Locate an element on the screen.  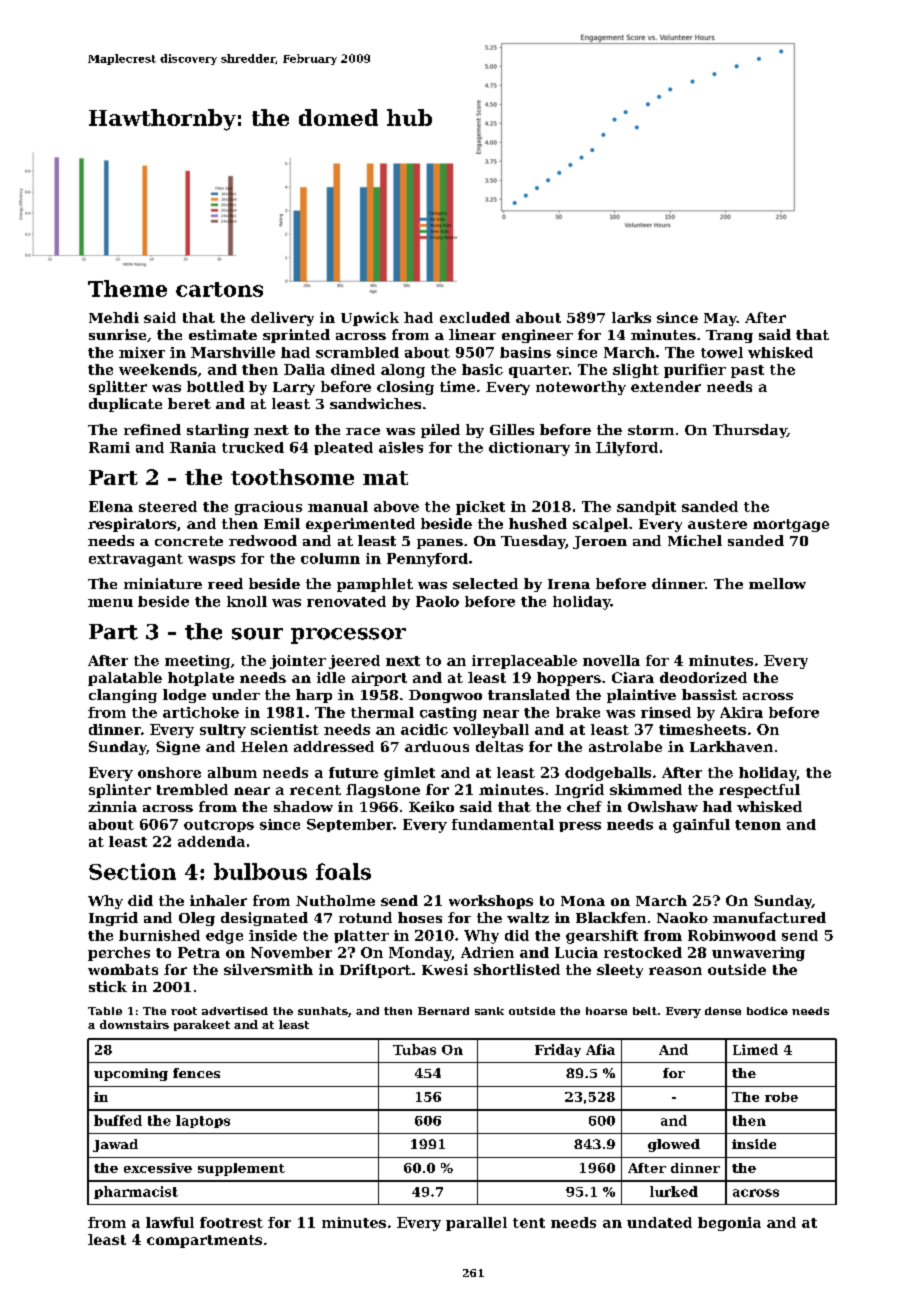
sank is located at coordinates (489, 1011).
